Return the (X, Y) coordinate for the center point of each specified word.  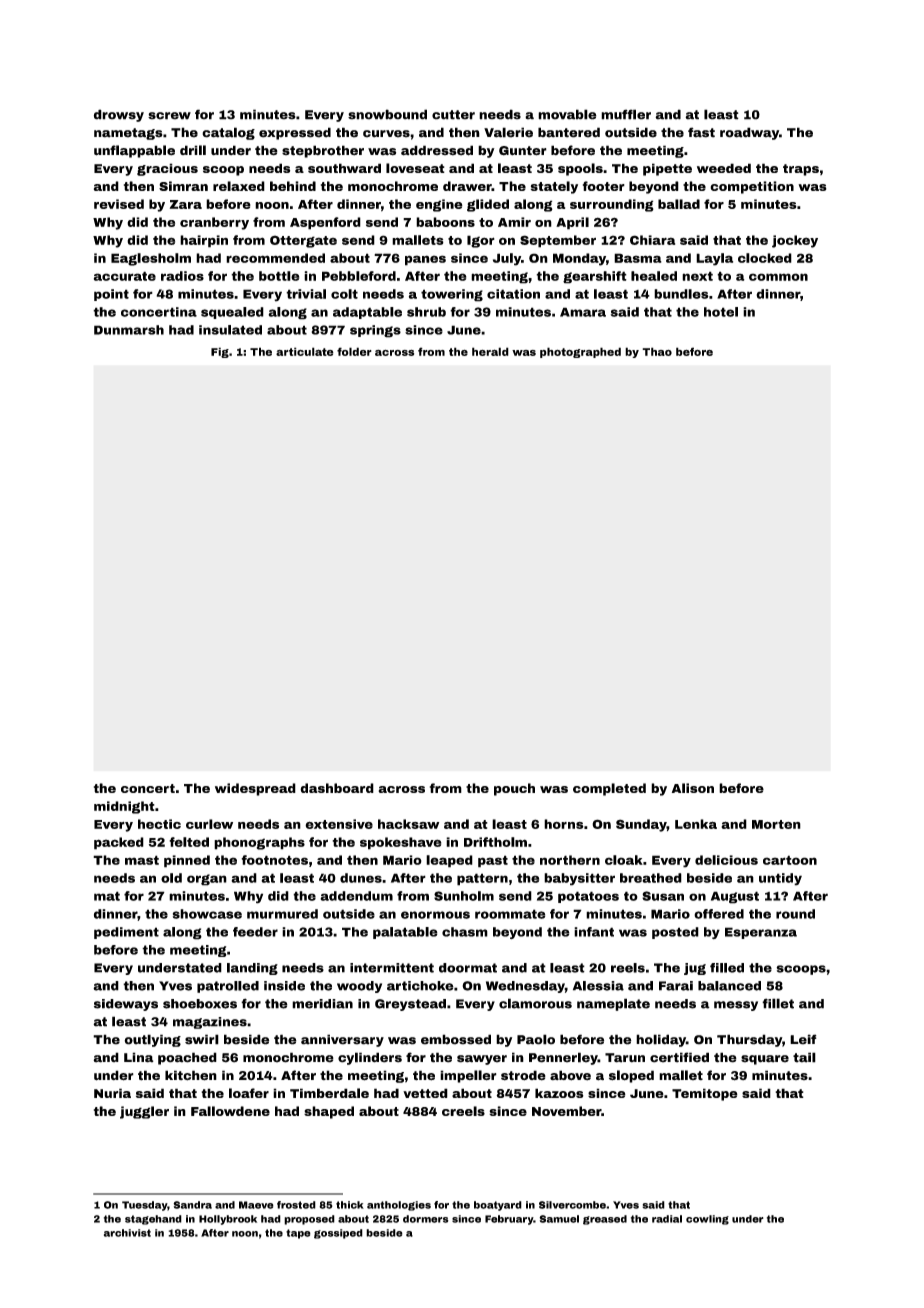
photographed (580, 352)
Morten (776, 824)
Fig (220, 352)
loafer (249, 1093)
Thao (657, 351)
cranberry (214, 223)
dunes (361, 878)
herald (490, 351)
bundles (681, 294)
